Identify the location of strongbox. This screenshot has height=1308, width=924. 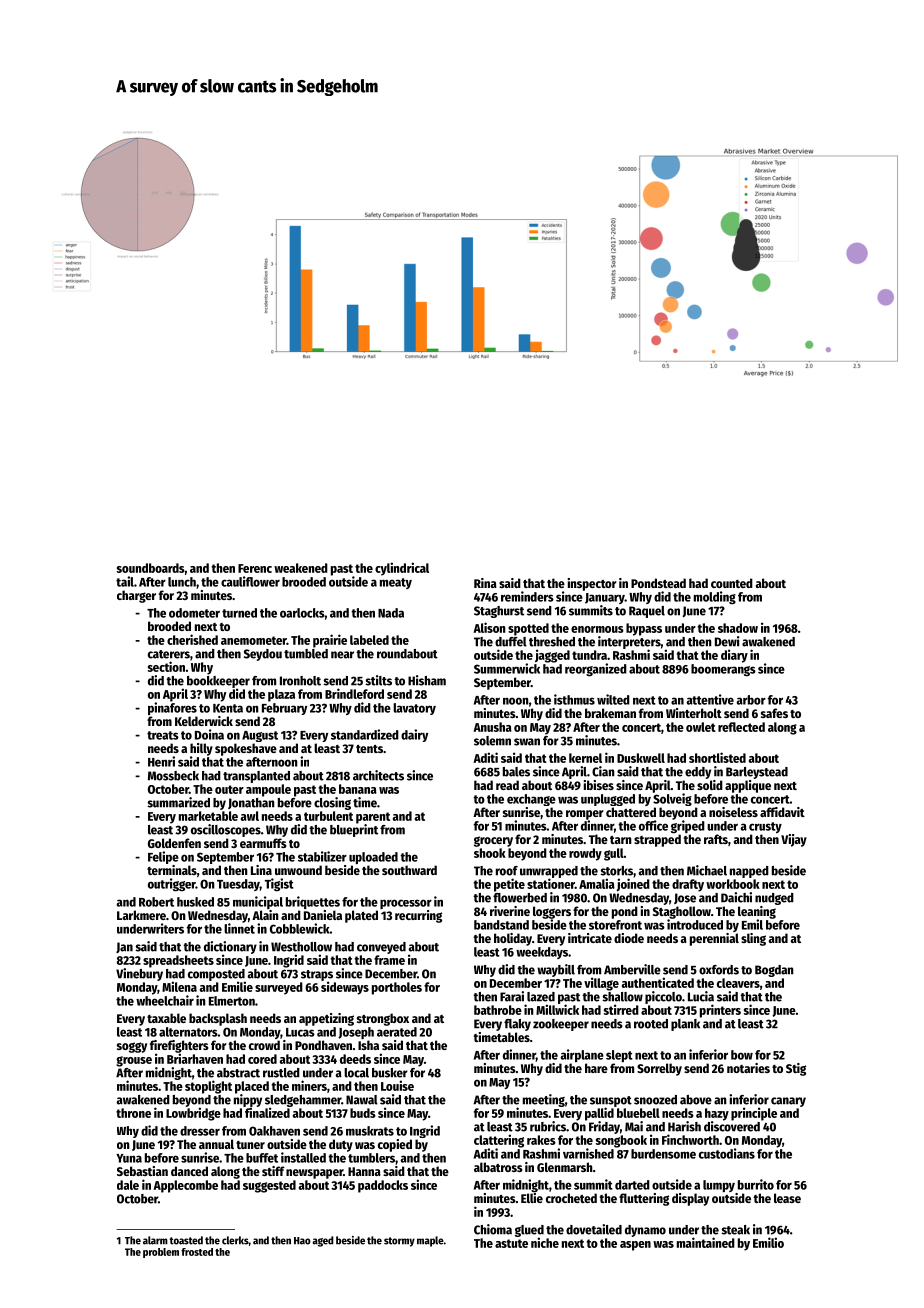
(383, 1019).
